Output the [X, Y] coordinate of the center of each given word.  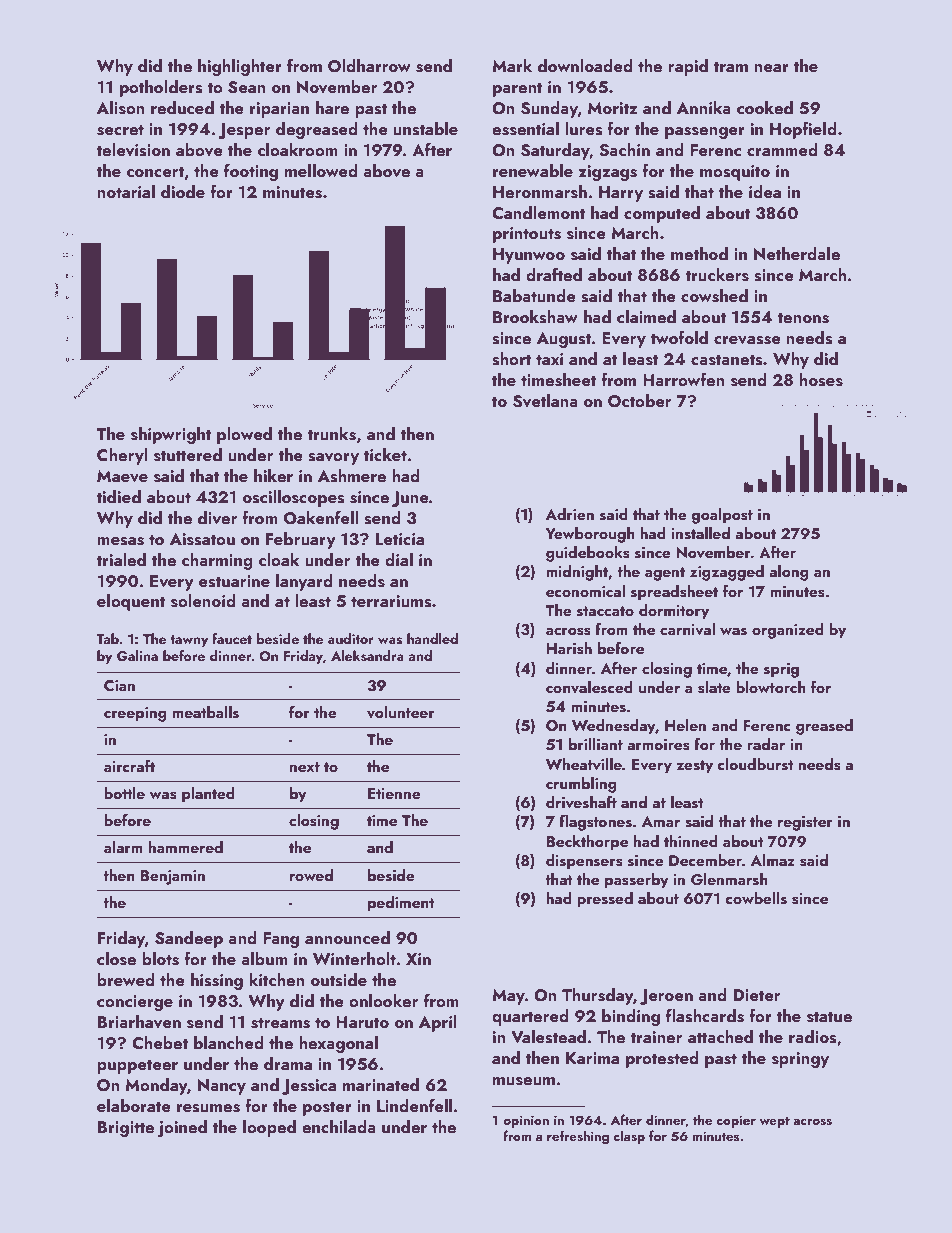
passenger [705, 133]
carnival [687, 629]
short [512, 359]
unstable [425, 129]
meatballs [205, 712]
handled [432, 638]
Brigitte [126, 1129]
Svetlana [545, 401]
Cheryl [122, 456]
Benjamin [172, 877]
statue [829, 1017]
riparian [279, 110]
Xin [418, 959]
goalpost [722, 516]
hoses [821, 380]
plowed [244, 435]
